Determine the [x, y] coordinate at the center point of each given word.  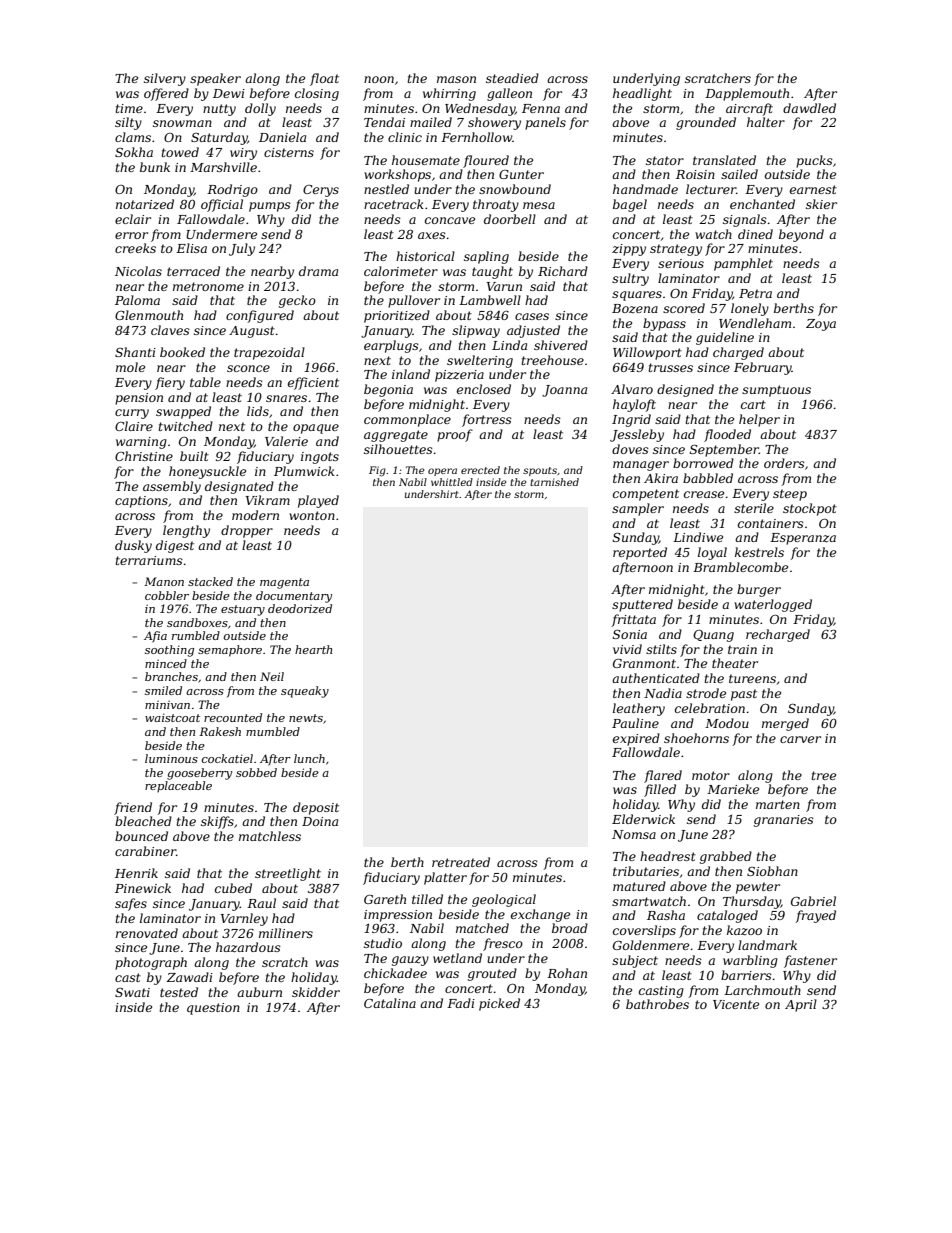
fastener [810, 961]
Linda [509, 345]
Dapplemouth [747, 94]
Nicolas [138, 271]
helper [759, 420]
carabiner [145, 851]
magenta [284, 583]
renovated [147, 933]
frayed [815, 916]
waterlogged [773, 605]
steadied [512, 78]
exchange [540, 915]
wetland [457, 958]
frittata [633, 620]
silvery [165, 79]
